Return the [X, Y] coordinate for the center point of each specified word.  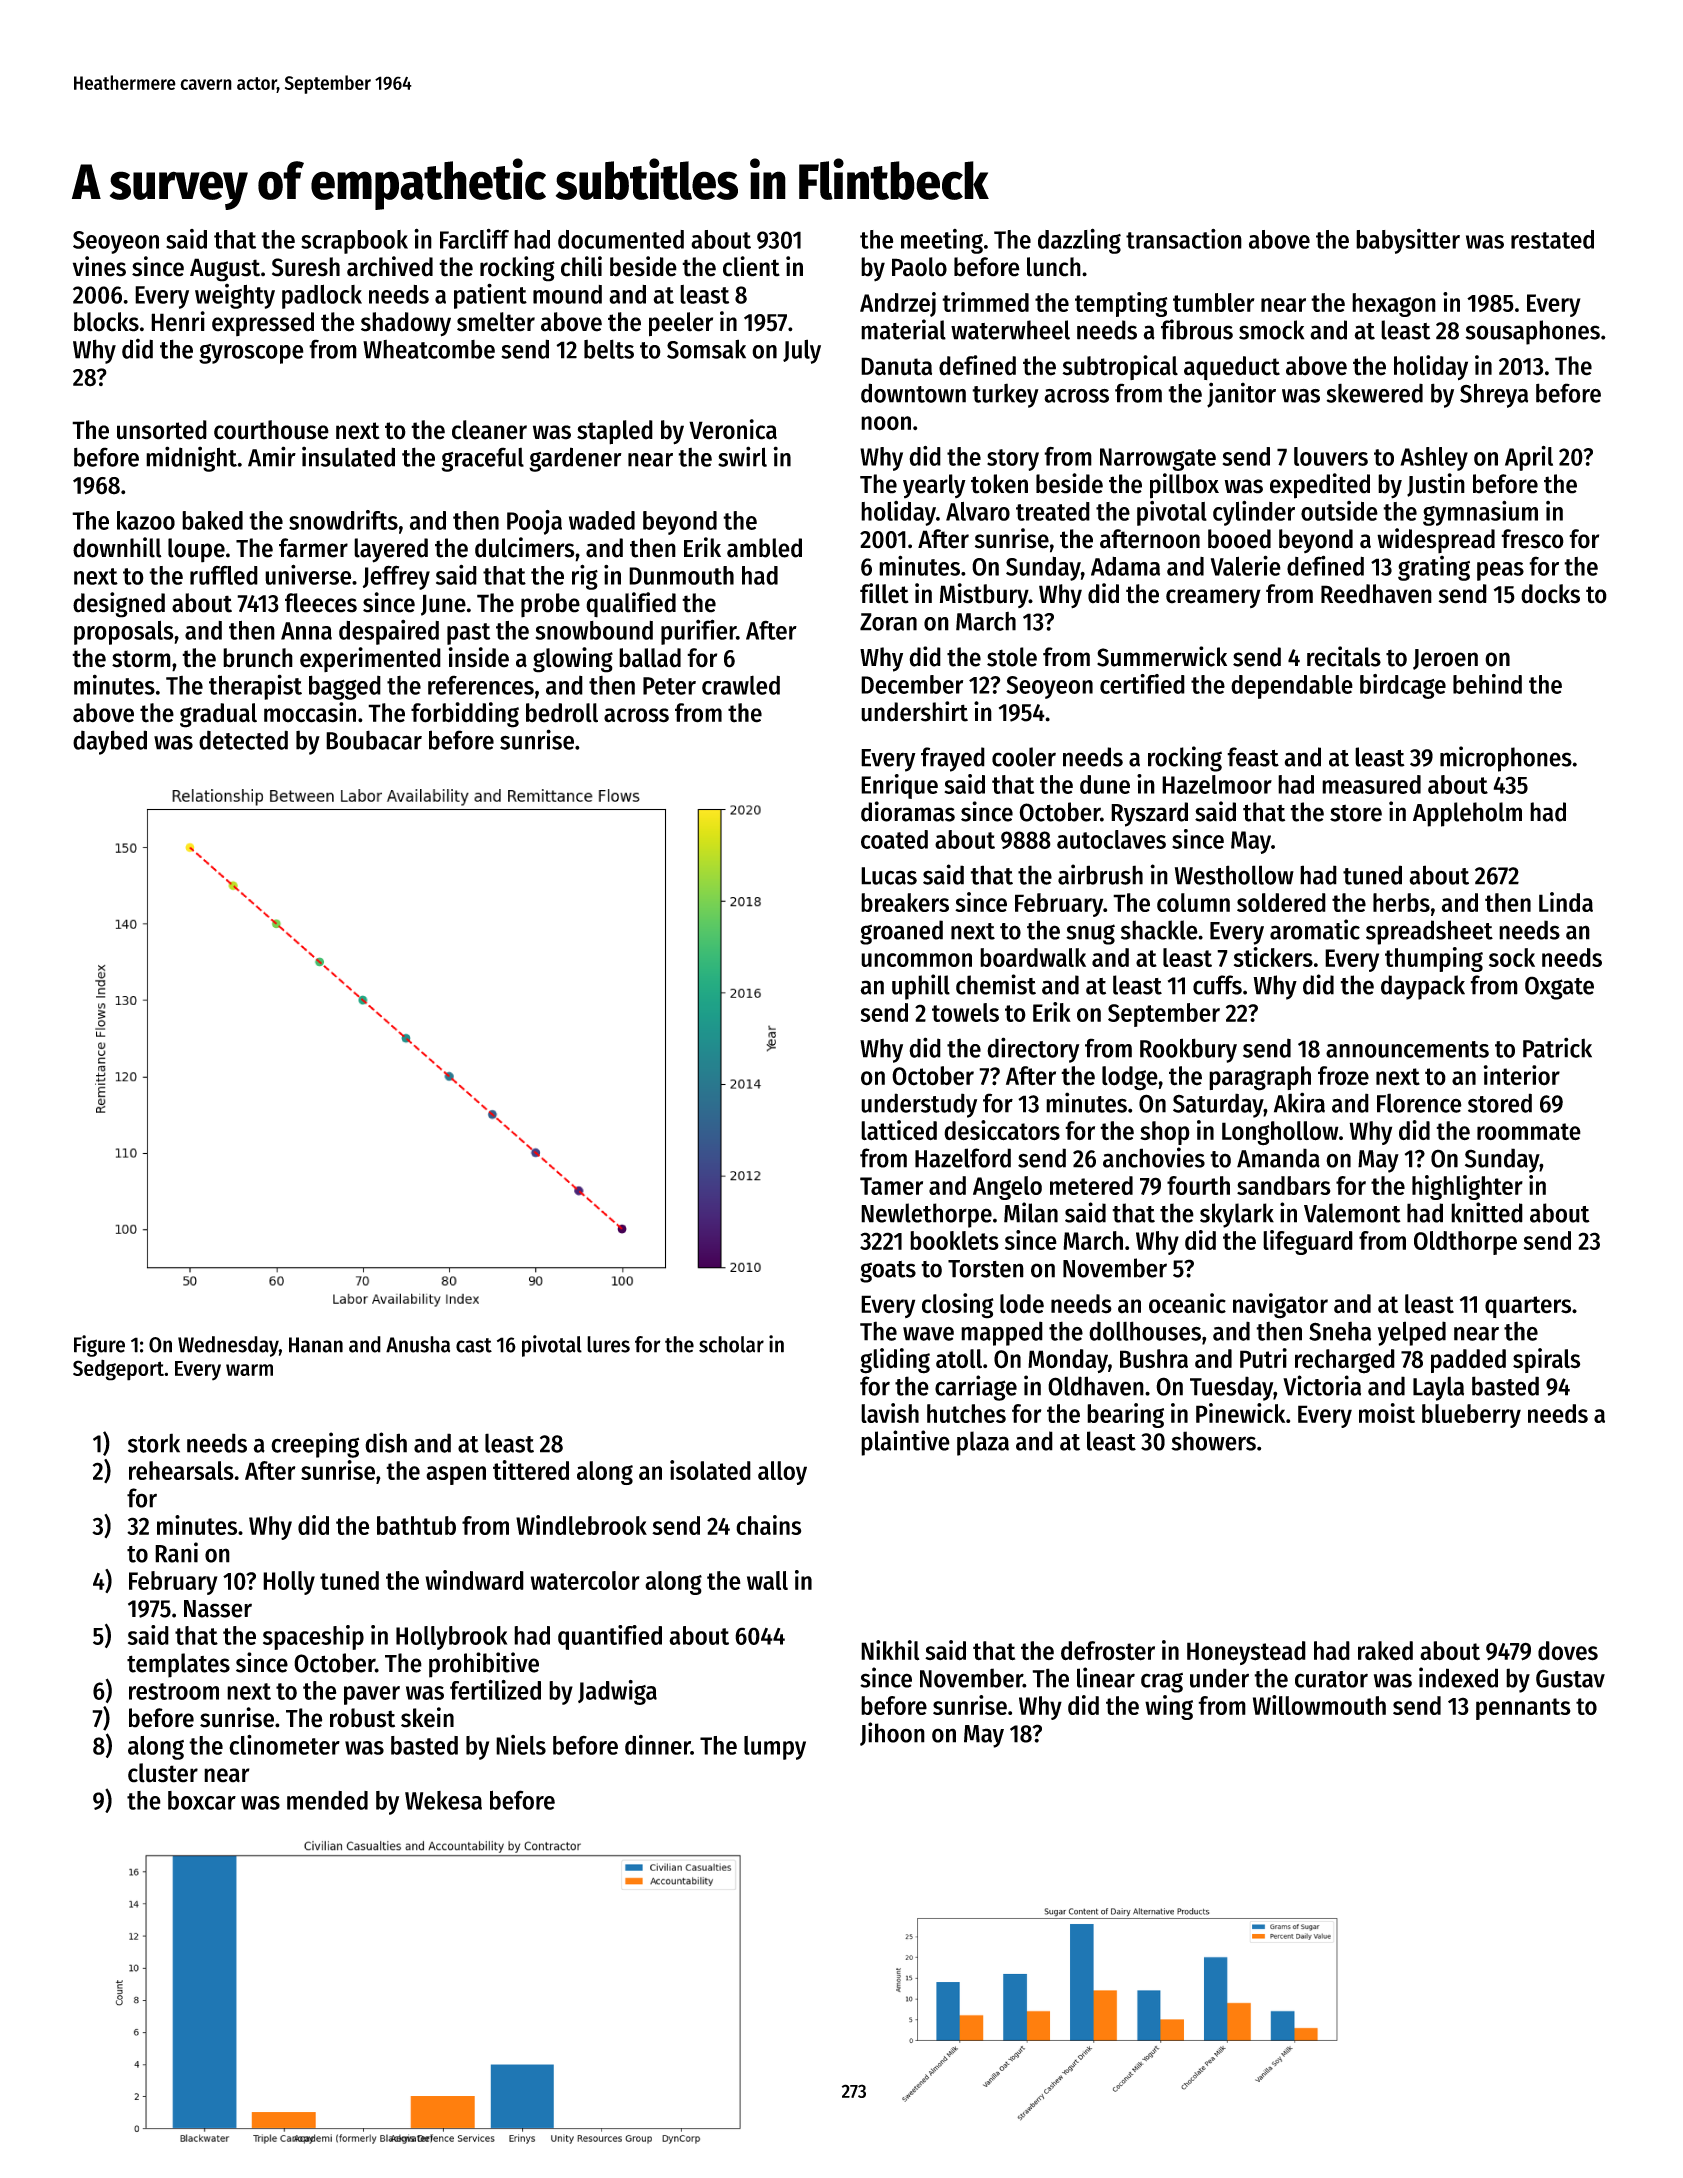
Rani [176, 1552]
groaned [901, 932]
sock [1512, 957]
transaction [1184, 239]
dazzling [1079, 241]
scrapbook [354, 242]
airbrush [1100, 874]
